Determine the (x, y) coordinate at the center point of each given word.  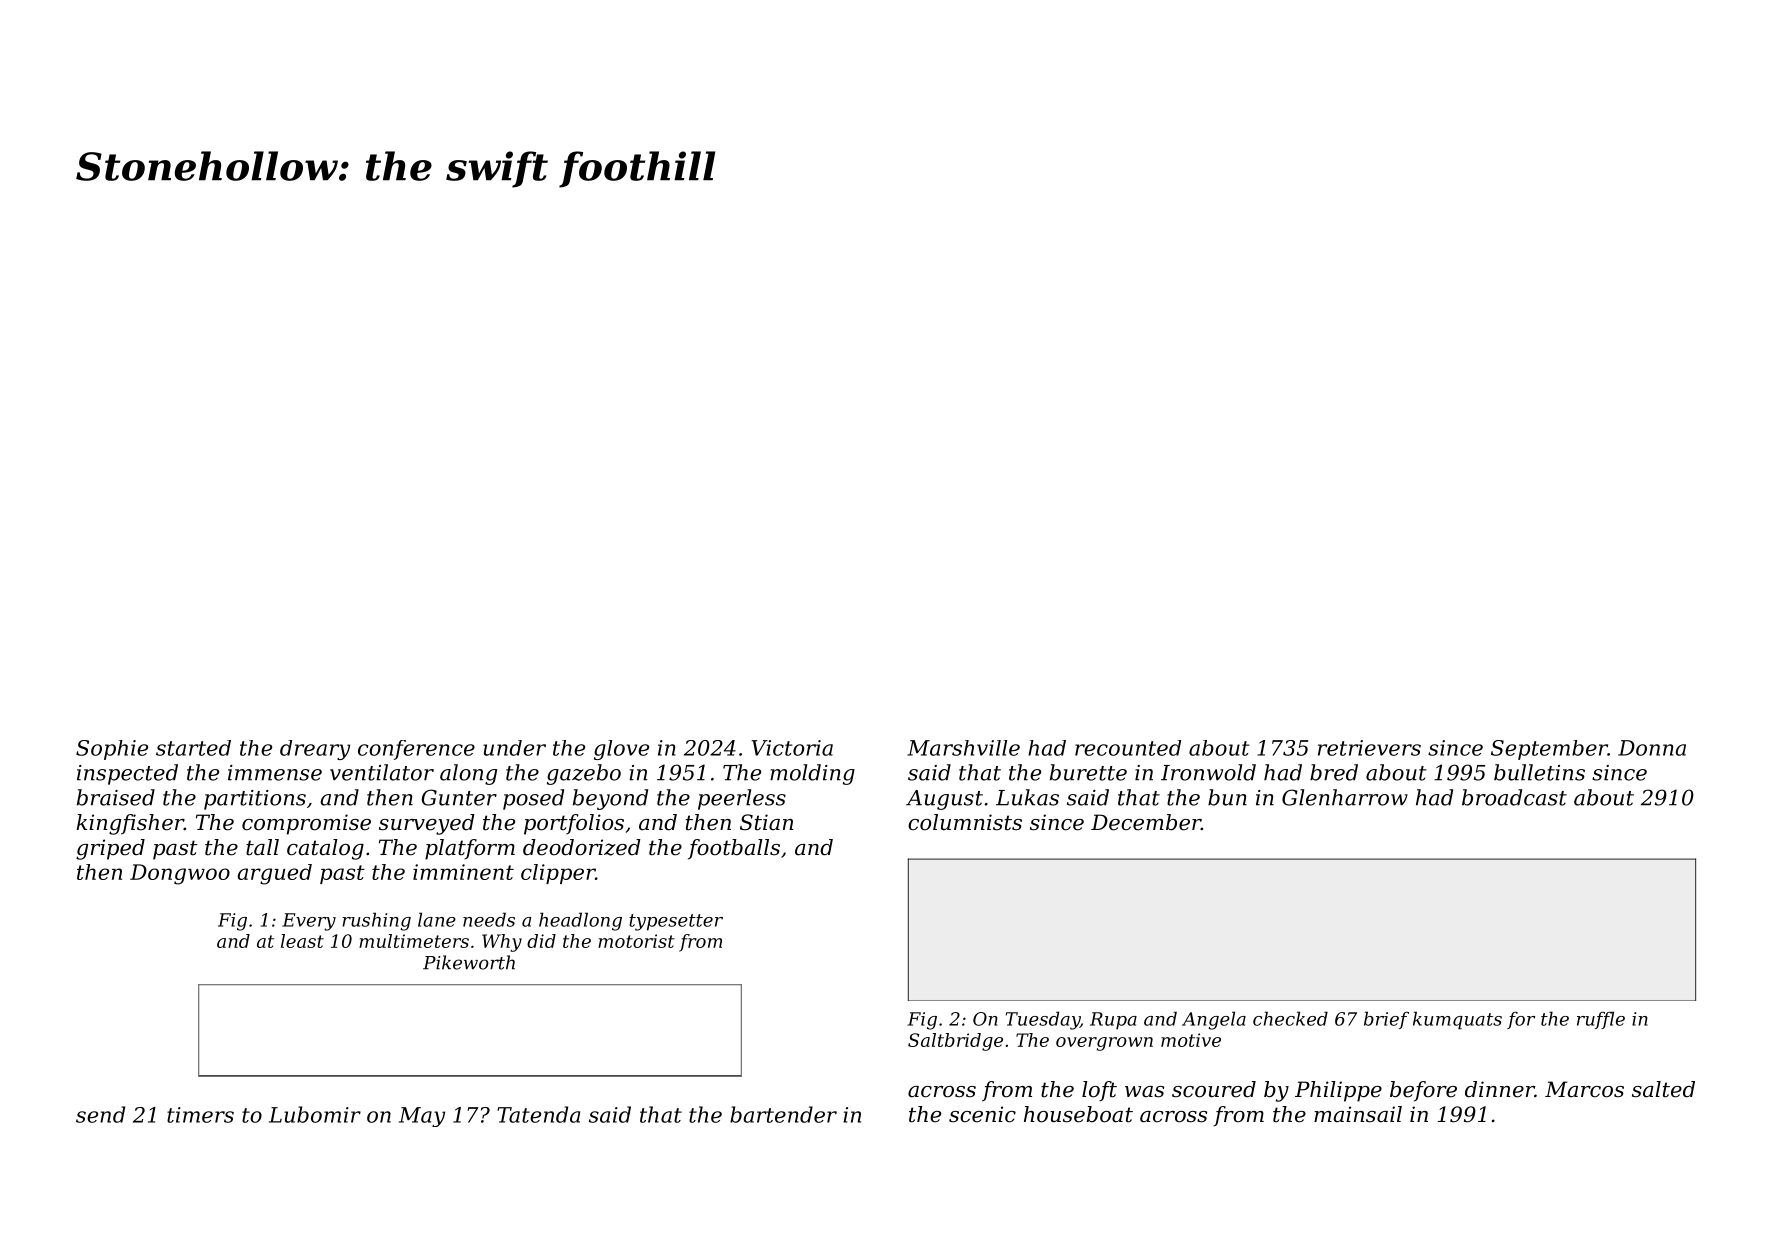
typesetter (676, 922)
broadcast (1514, 797)
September (1549, 750)
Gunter (459, 797)
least (302, 941)
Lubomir (315, 1114)
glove (621, 750)
